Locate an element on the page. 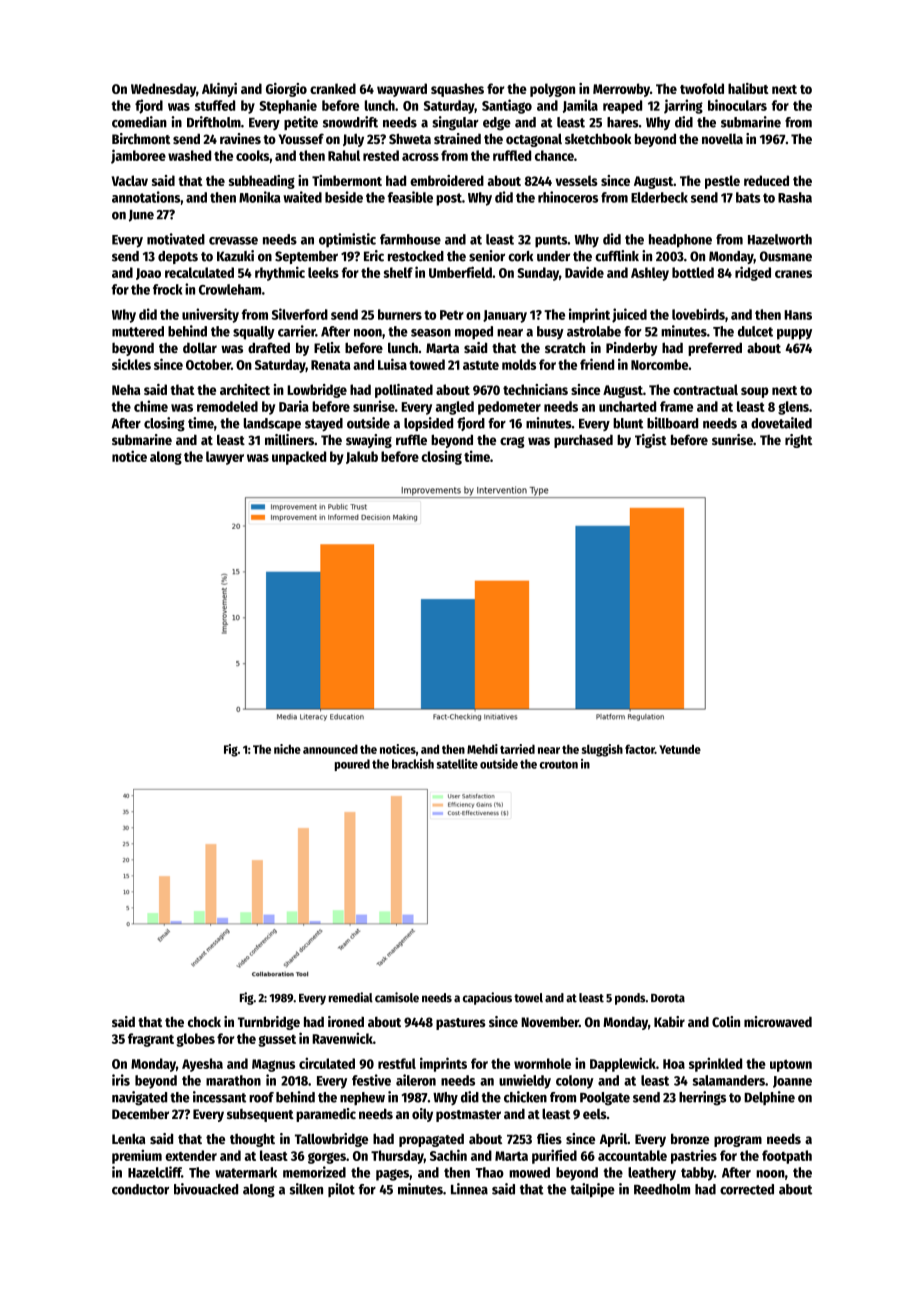 This image has width=924, height=1308. jarring is located at coordinates (683, 106).
